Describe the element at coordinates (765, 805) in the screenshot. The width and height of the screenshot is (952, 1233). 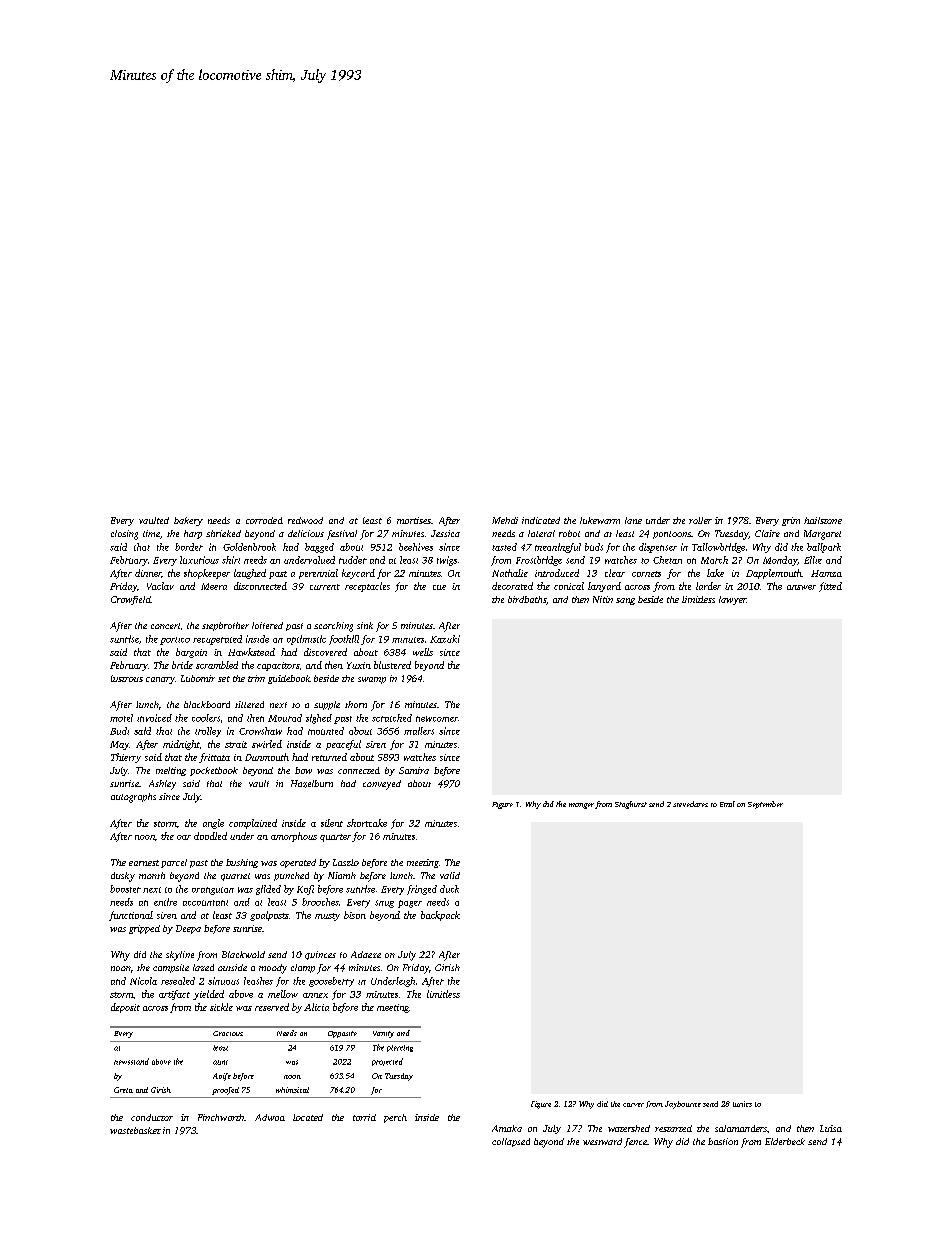
I see `September` at that location.
